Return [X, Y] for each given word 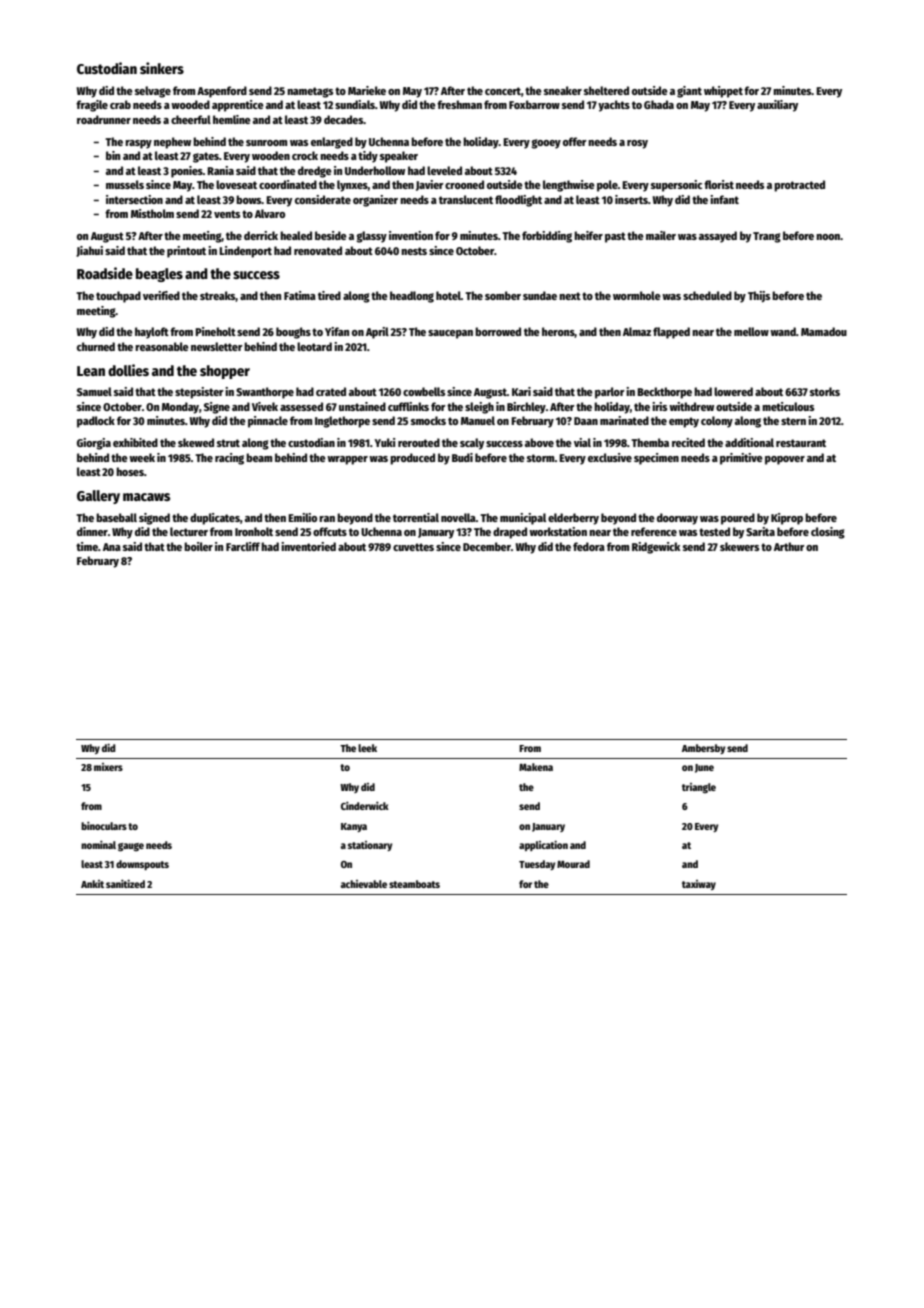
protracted [799, 186]
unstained [362, 406]
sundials [355, 104]
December [487, 546]
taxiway [699, 885]
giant [689, 92]
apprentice [238, 106]
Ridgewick [656, 548]
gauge [131, 847]
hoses [130, 471]
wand [783, 331]
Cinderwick [365, 805]
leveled [444, 170]
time [87, 546]
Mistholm [152, 213]
